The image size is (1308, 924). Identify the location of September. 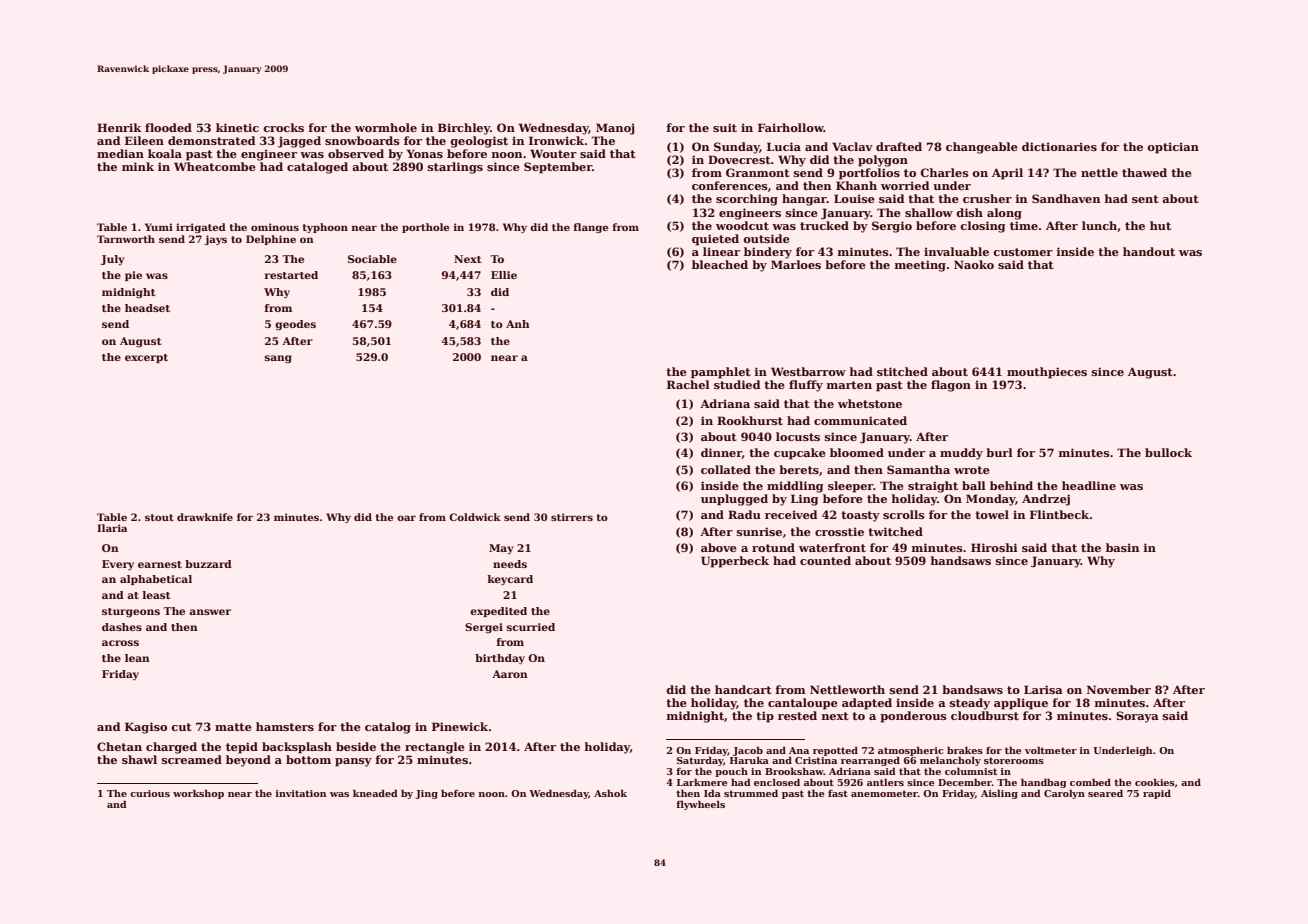
(558, 168).
